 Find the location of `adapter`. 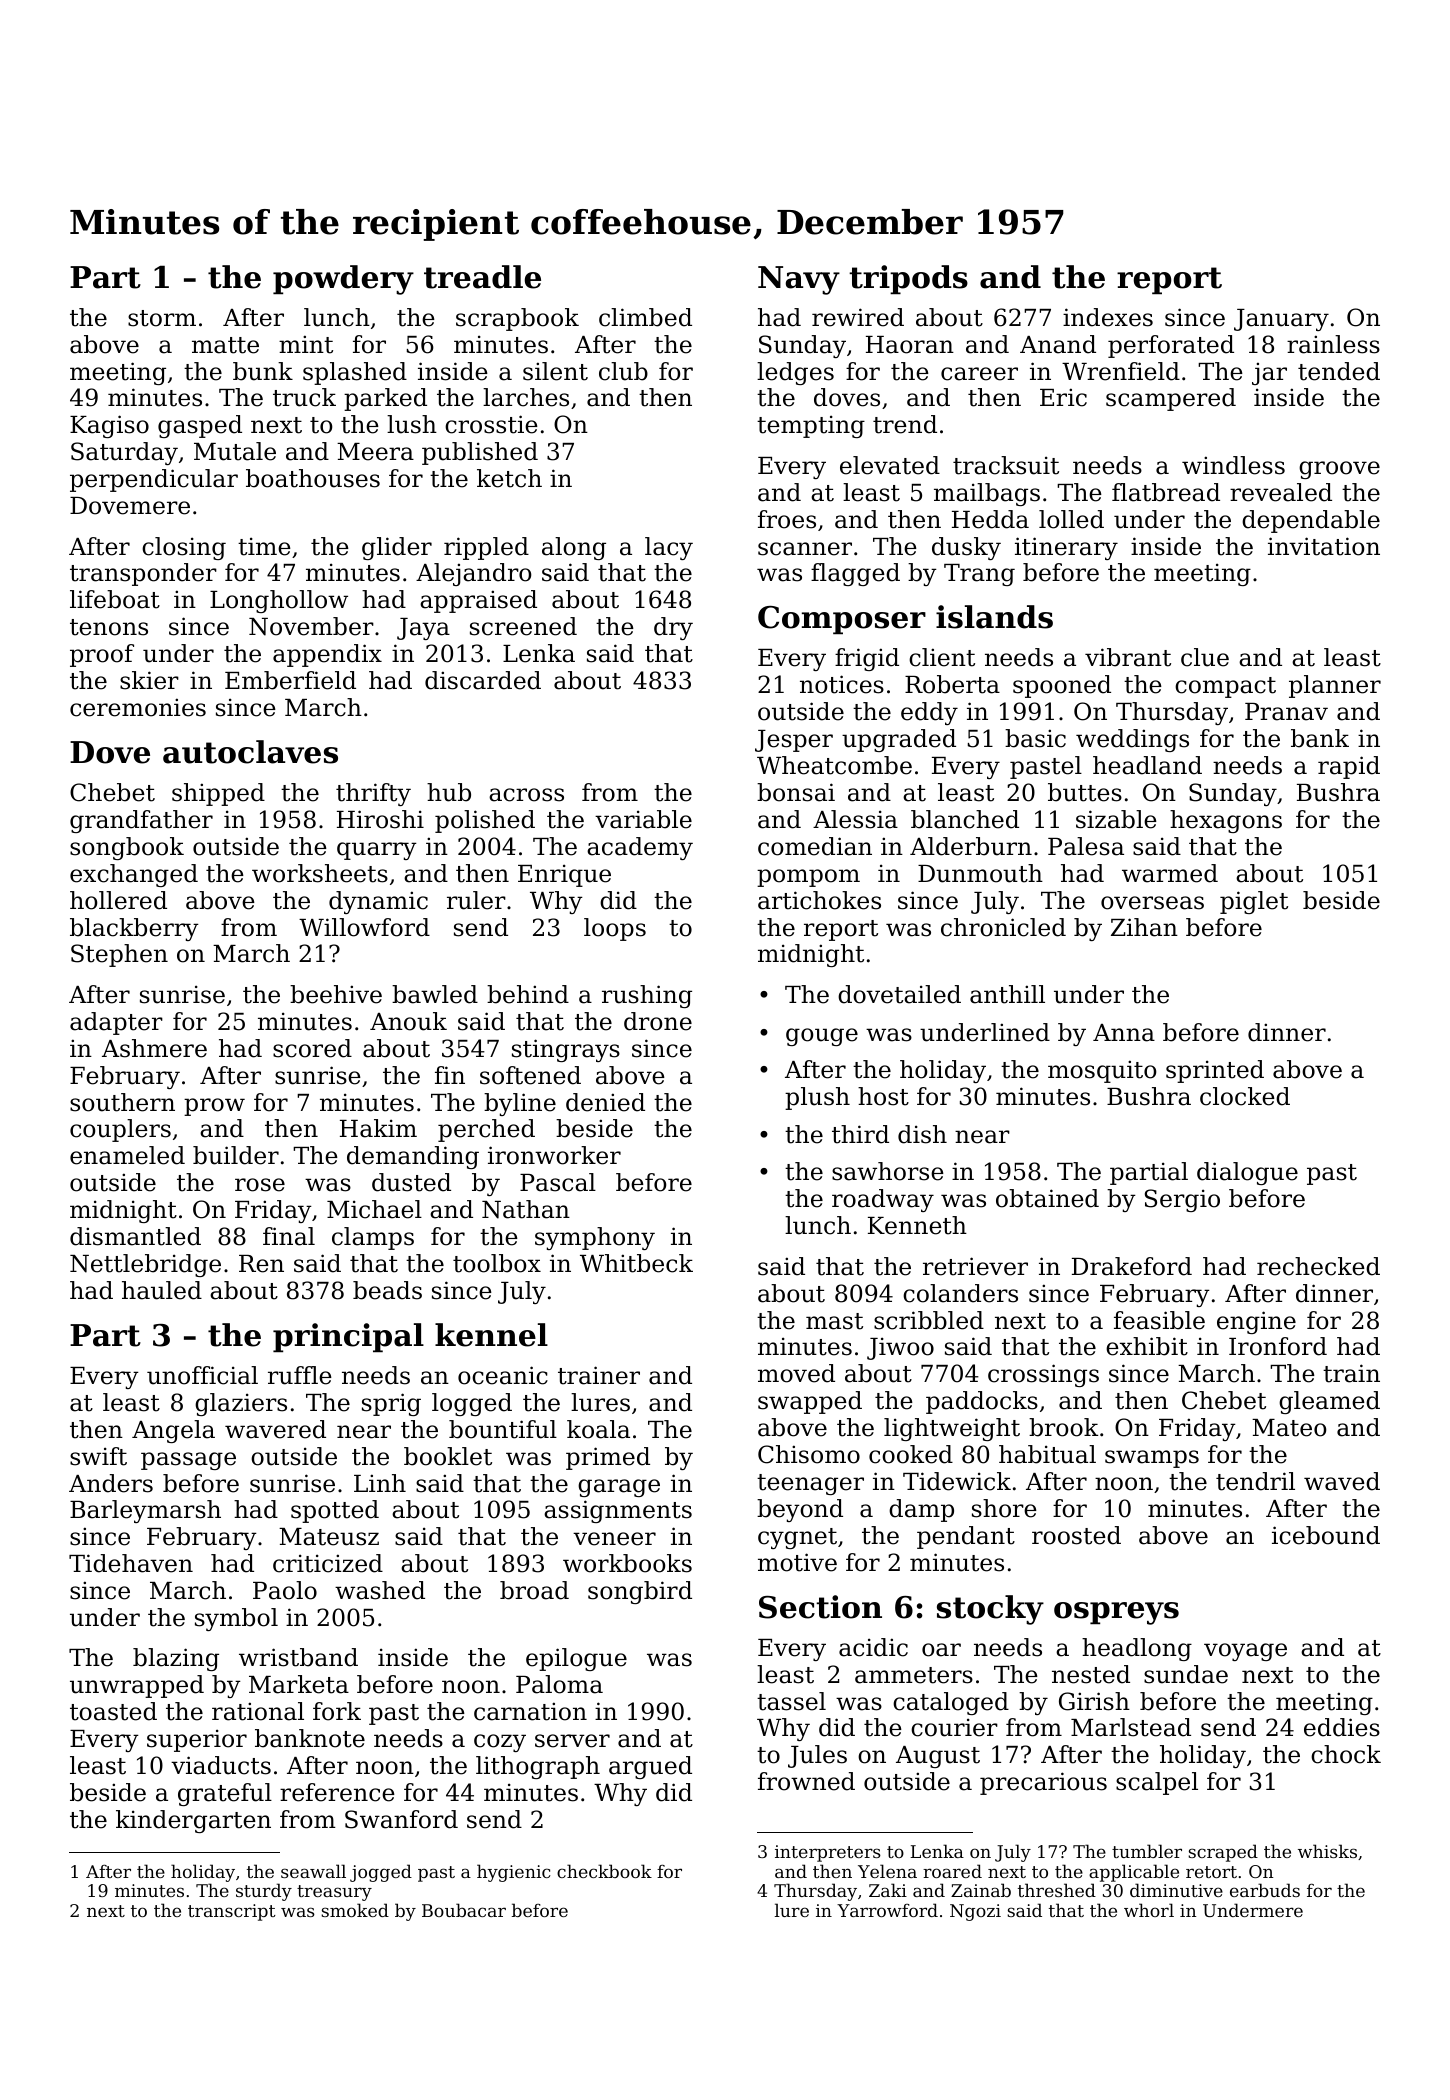

adapter is located at coordinates (116, 1023).
